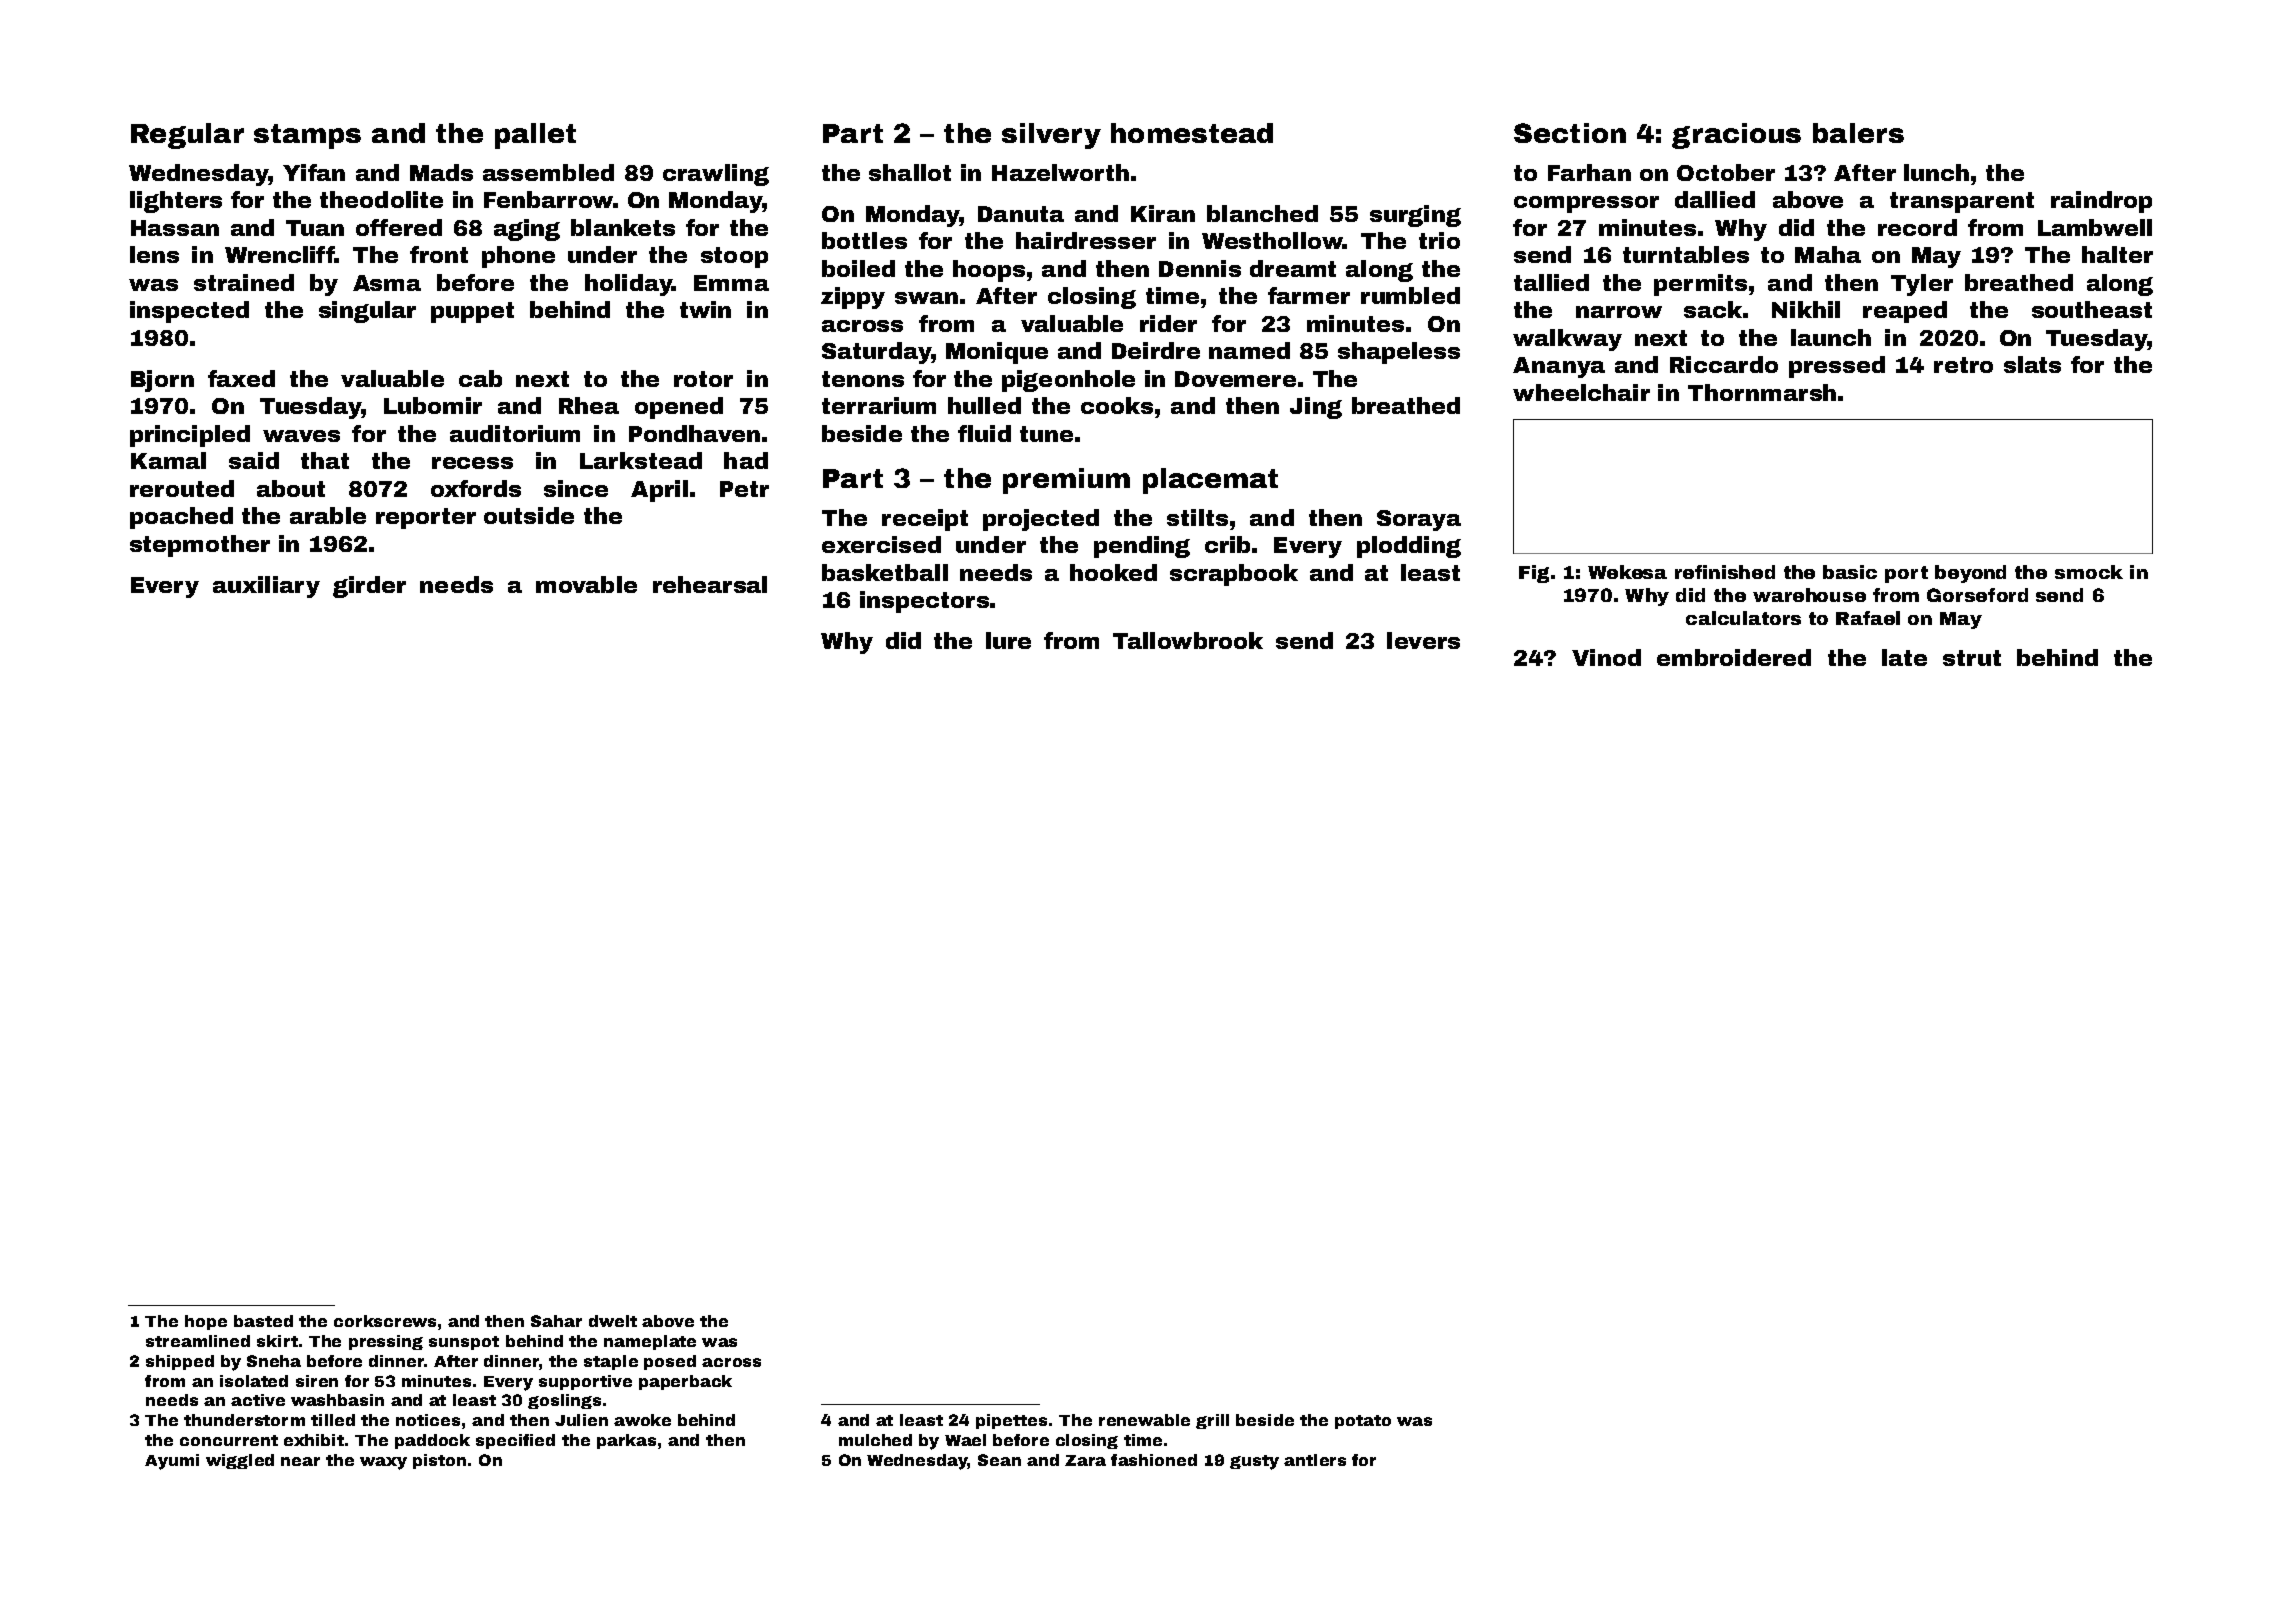 The width and height of the screenshot is (2282, 1614). I want to click on potato, so click(1363, 1422).
